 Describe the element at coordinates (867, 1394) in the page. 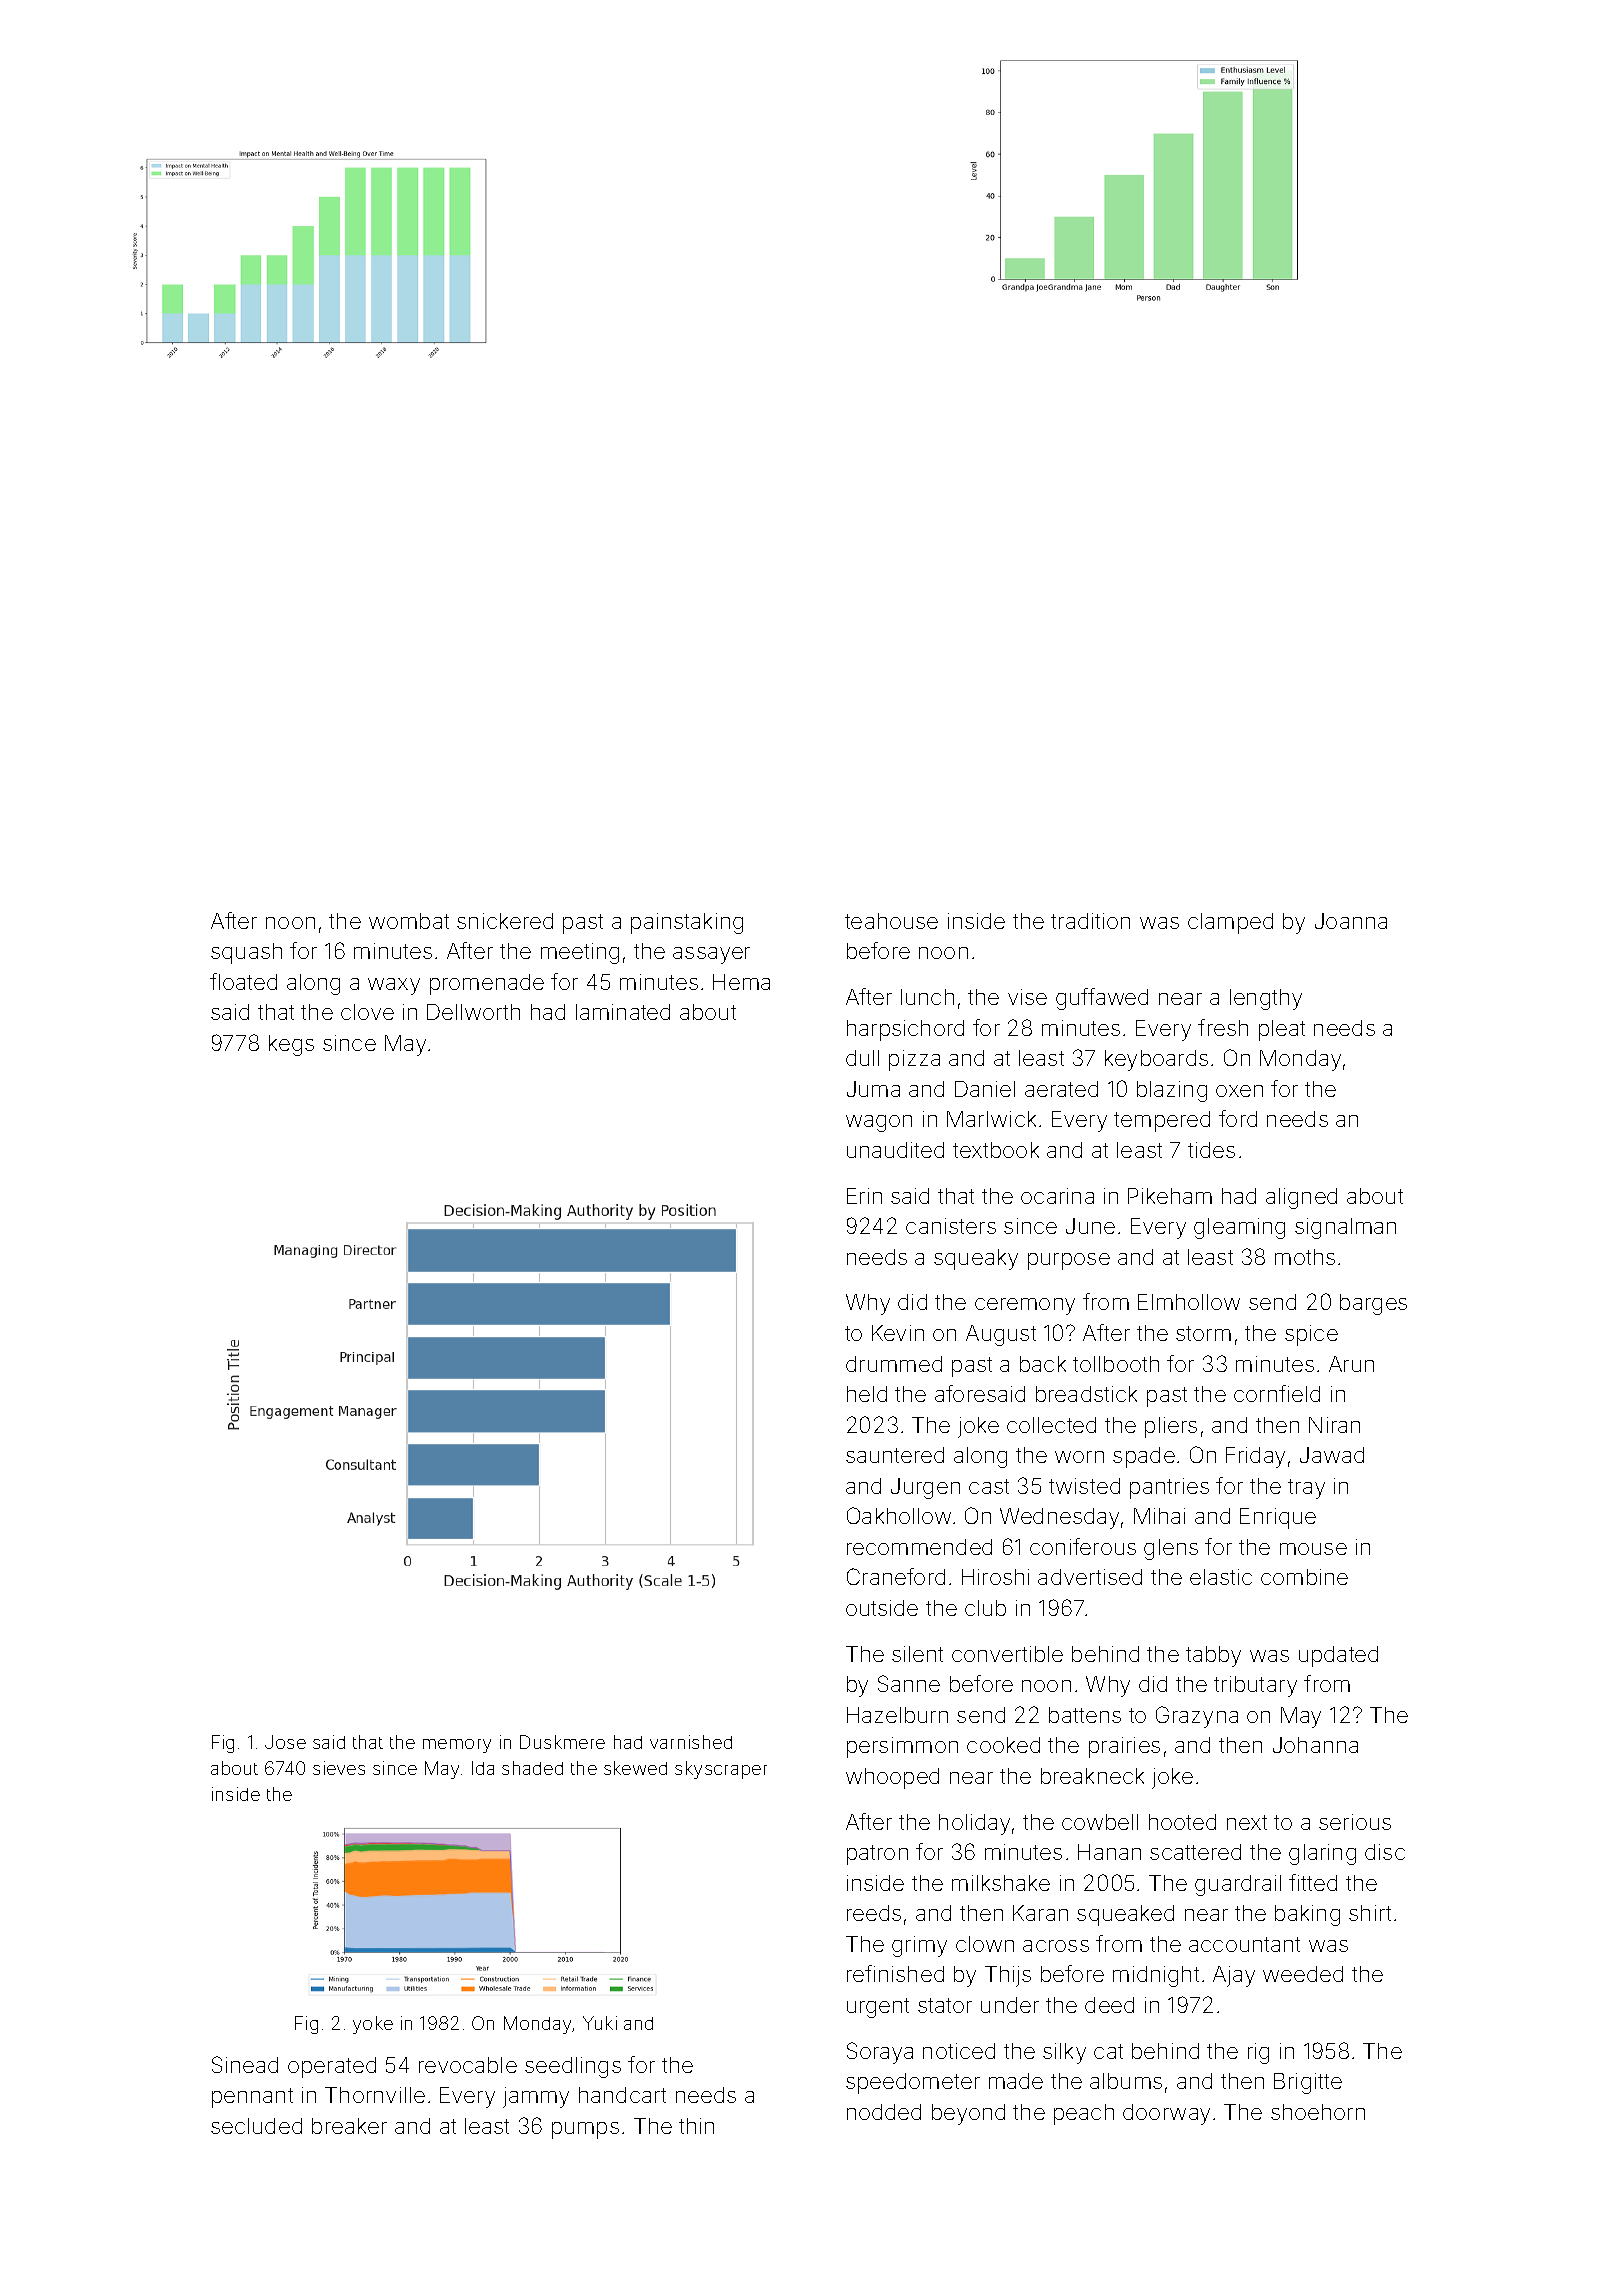

I see `held` at that location.
